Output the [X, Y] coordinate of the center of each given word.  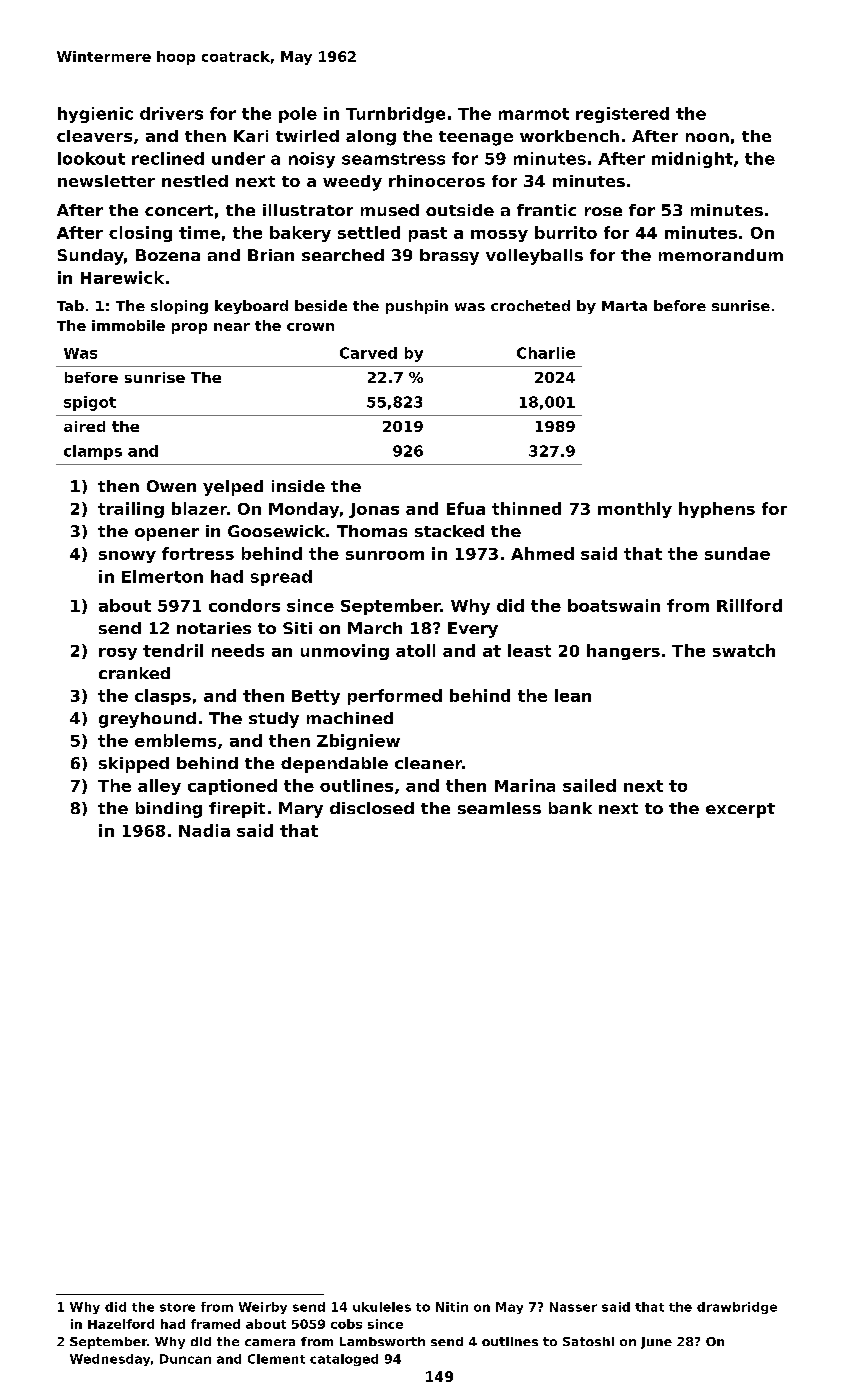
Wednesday [110, 1360]
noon [707, 137]
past [428, 234]
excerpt [740, 810]
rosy [118, 654]
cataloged [344, 1360]
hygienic [95, 115]
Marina [525, 785]
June [656, 1343]
